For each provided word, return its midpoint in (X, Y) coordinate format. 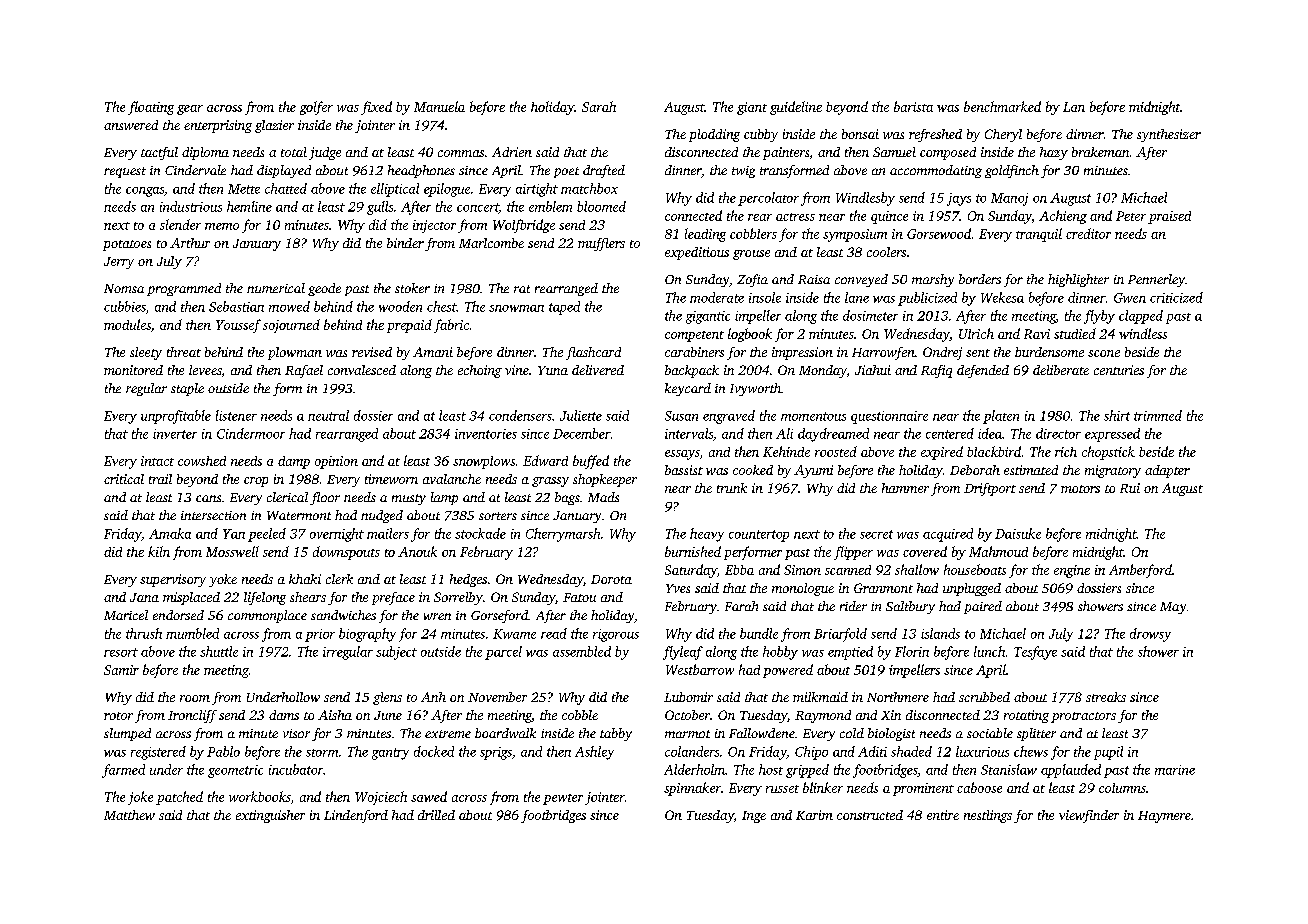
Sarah (599, 106)
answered (131, 125)
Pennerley (1156, 280)
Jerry (119, 263)
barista (913, 106)
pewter (563, 799)
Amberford (1140, 571)
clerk (339, 579)
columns (1122, 788)
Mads (603, 497)
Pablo (223, 751)
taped (564, 308)
